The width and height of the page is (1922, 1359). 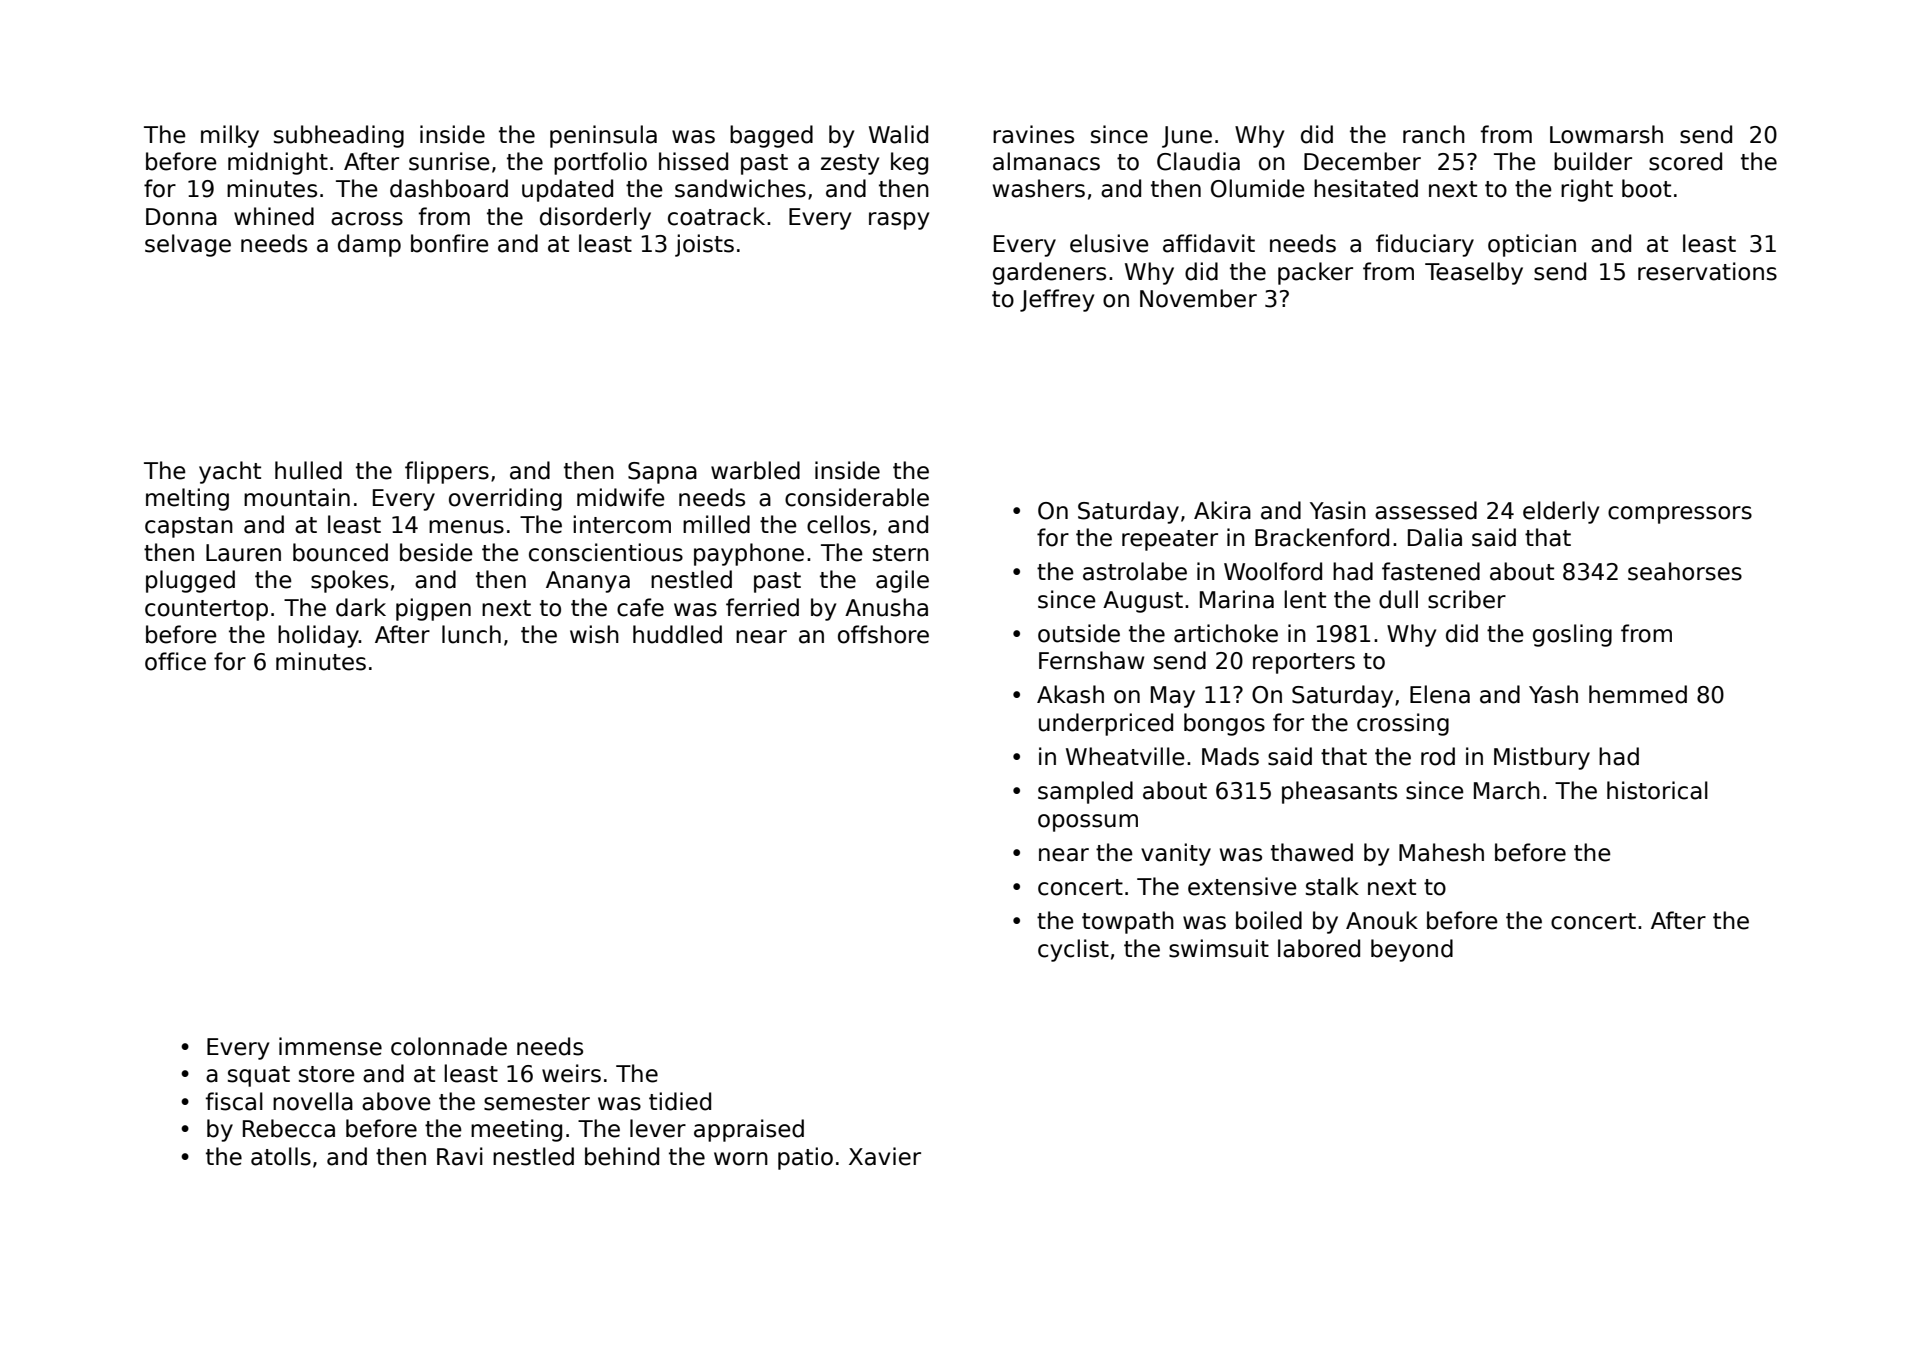 What do you see at coordinates (1085, 792) in the page?
I see `sampled` at bounding box center [1085, 792].
